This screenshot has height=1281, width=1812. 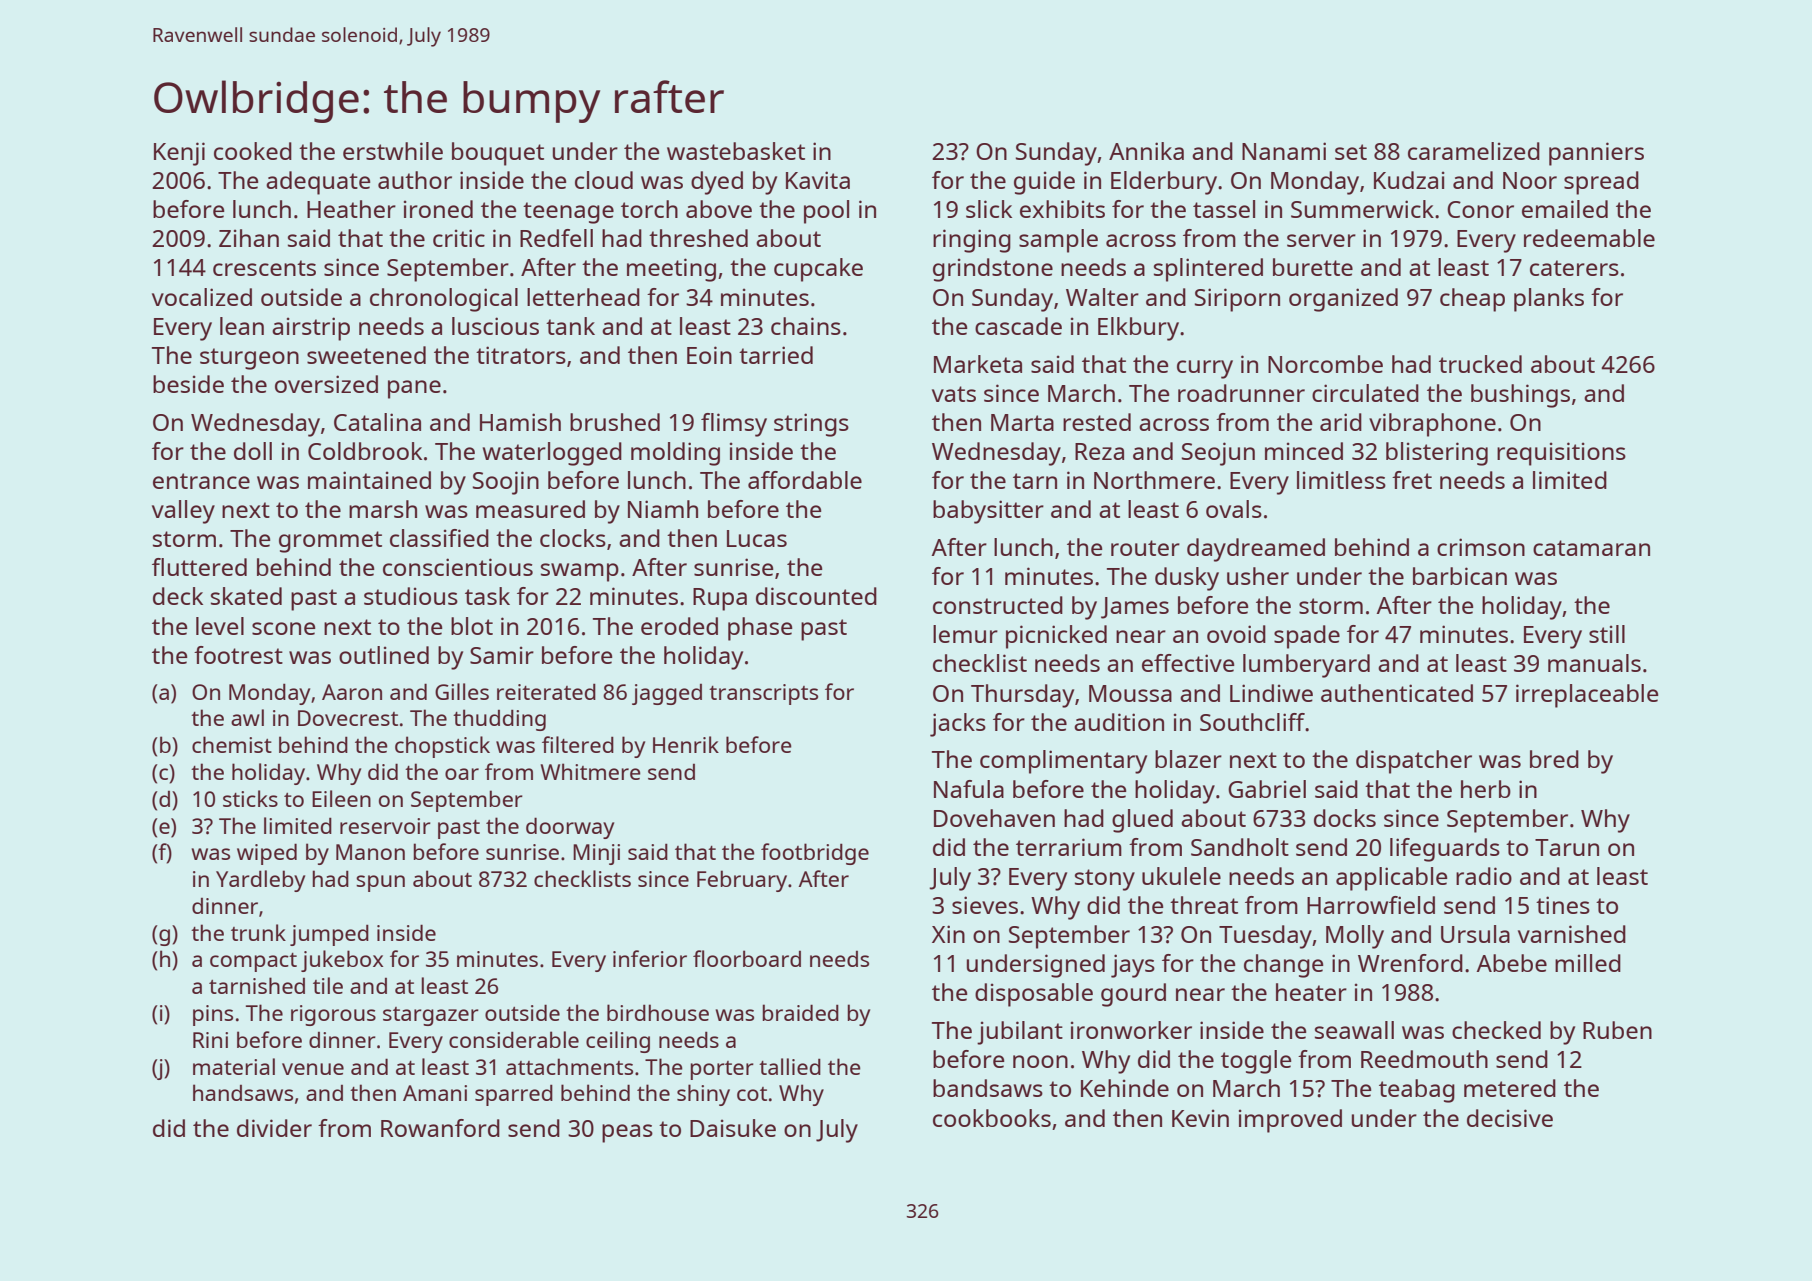 I want to click on Zihan, so click(x=249, y=238).
